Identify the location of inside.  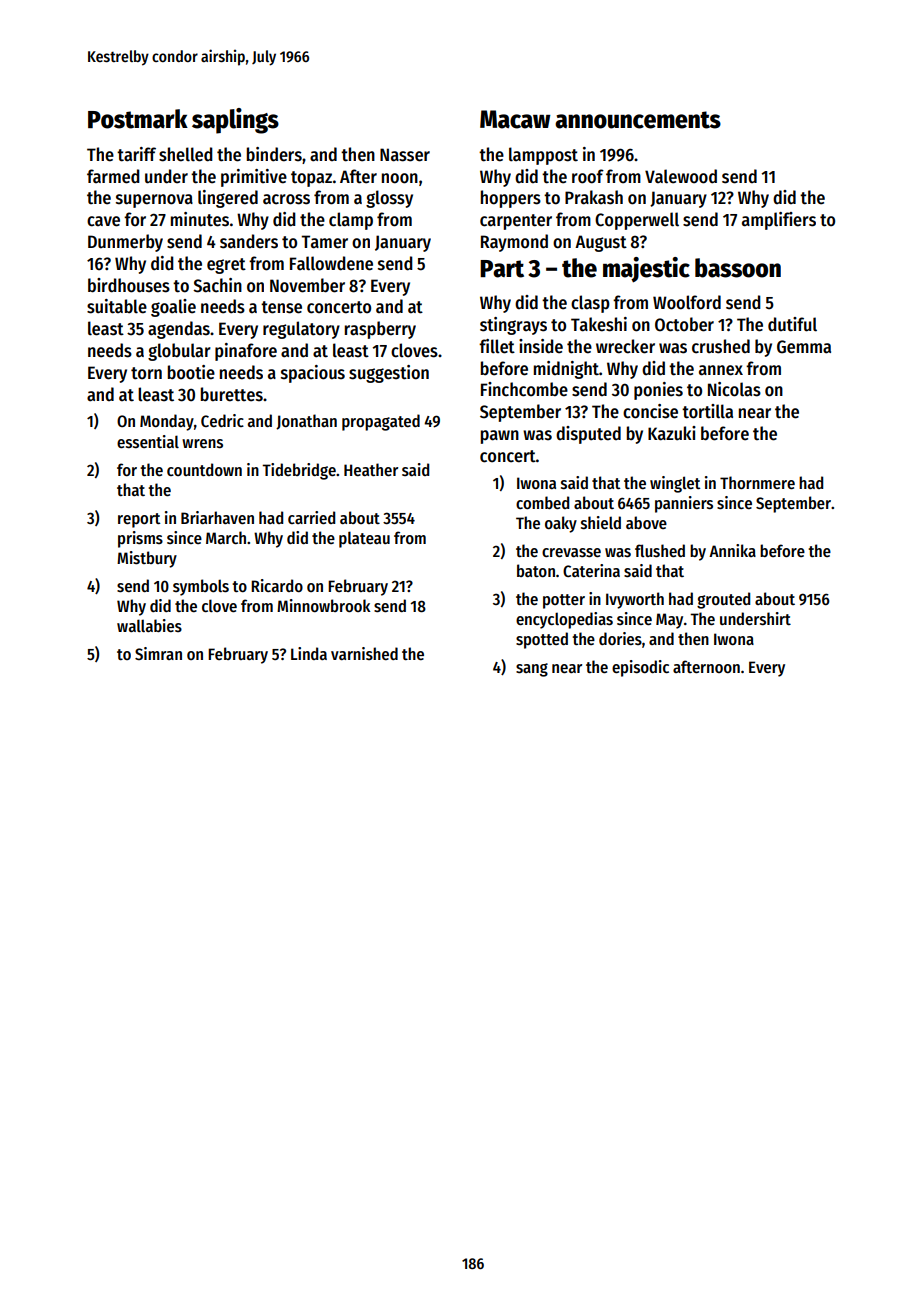
(541, 346).
